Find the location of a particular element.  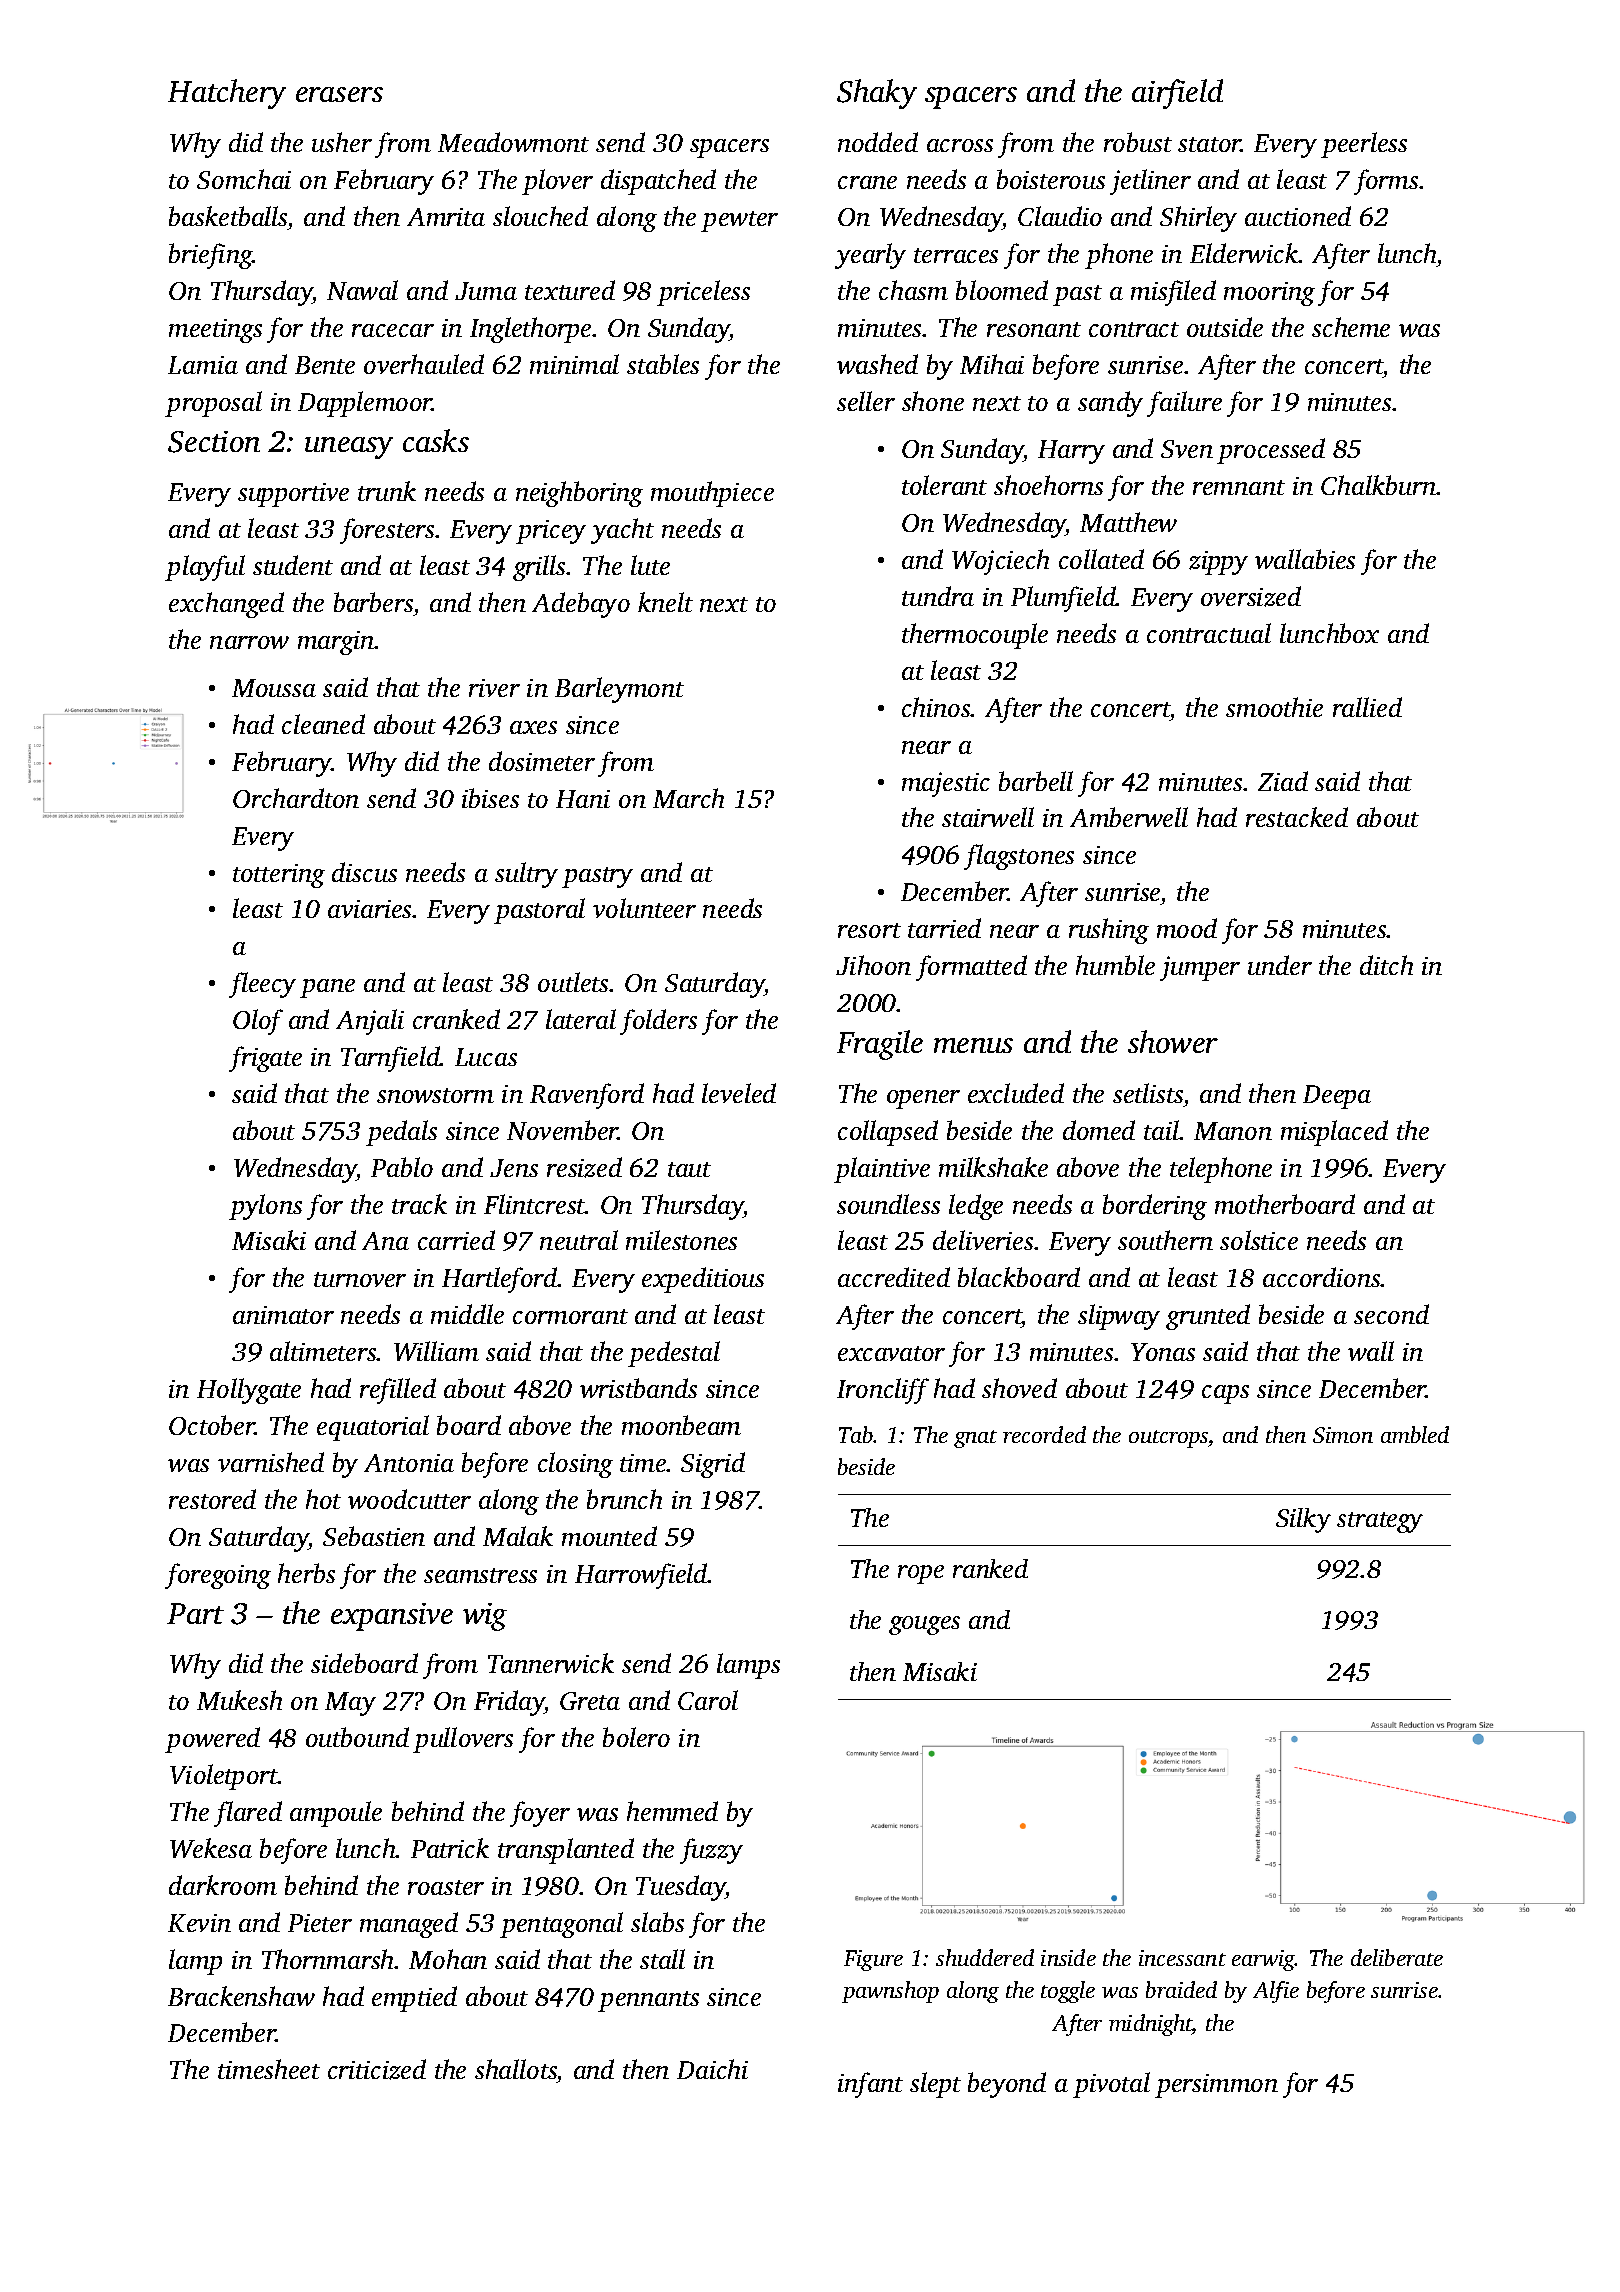

tottering is located at coordinates (279, 876).
